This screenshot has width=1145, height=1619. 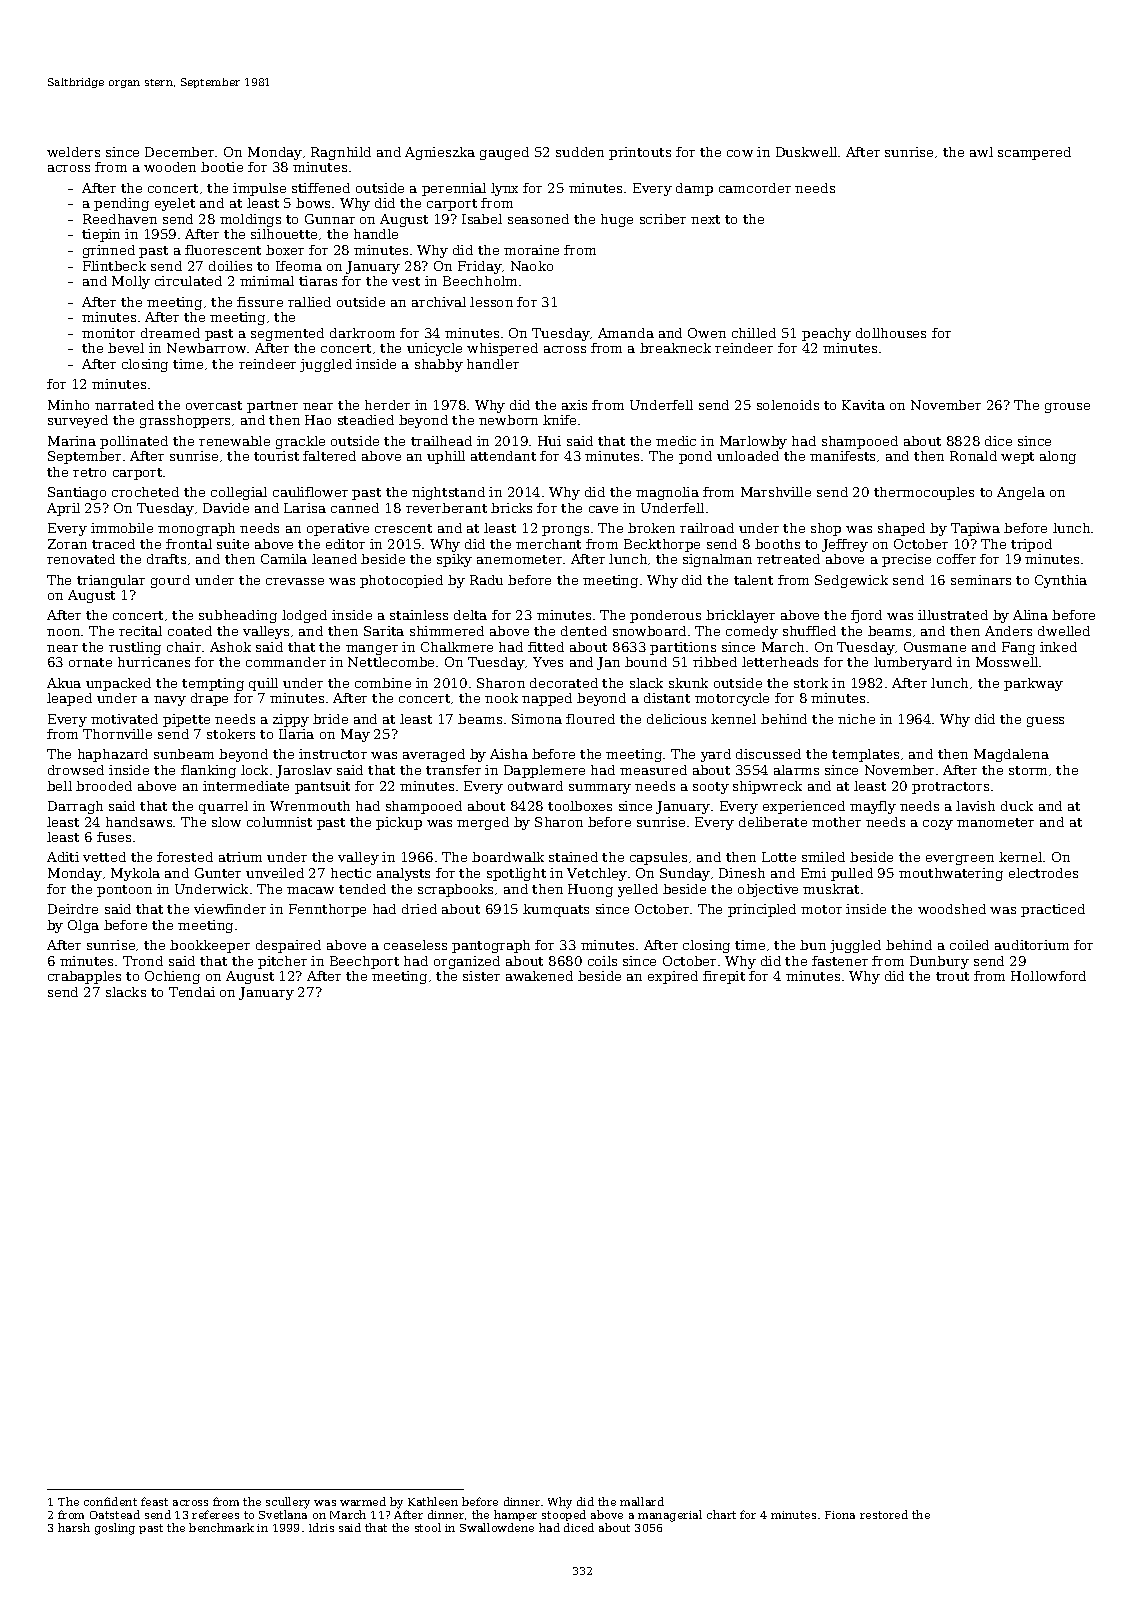 I want to click on Camila, so click(x=284, y=559).
